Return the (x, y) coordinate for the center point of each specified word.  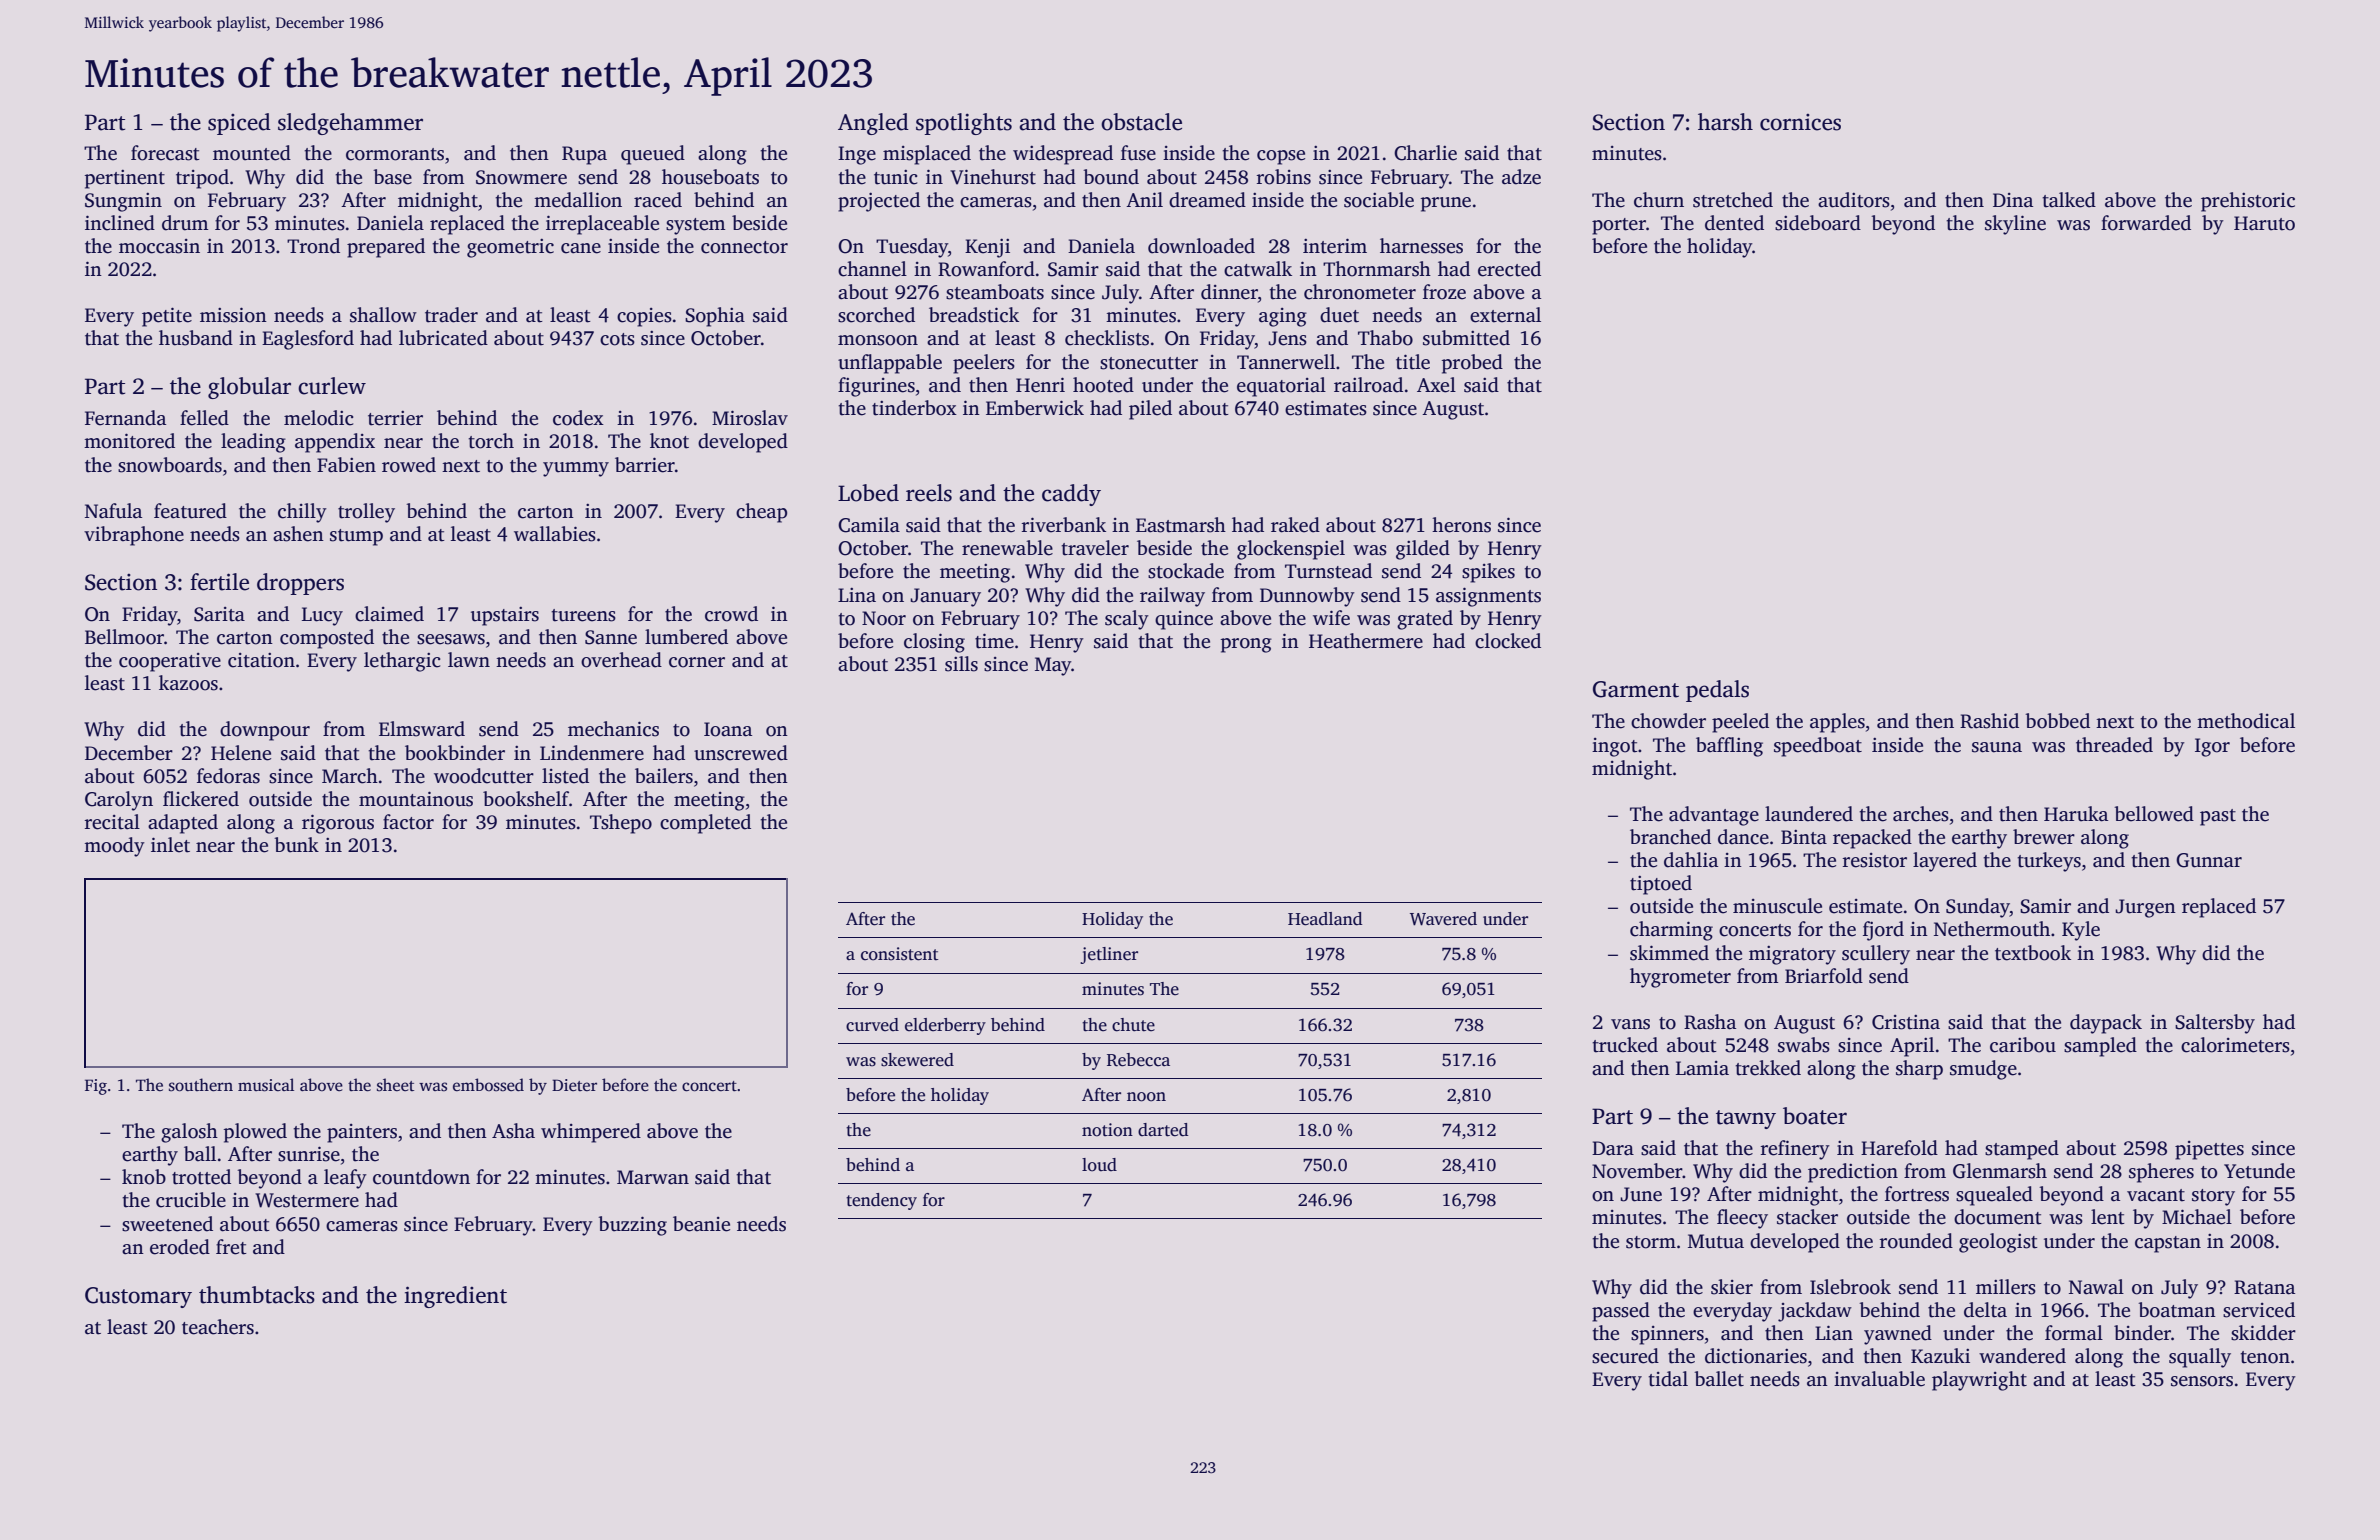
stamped (2022, 1150)
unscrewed (741, 753)
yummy (576, 469)
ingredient (455, 1297)
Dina (2013, 200)
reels (929, 493)
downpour (265, 731)
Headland (1325, 919)
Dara (1613, 1148)
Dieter (574, 1085)
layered (1945, 862)
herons (1461, 525)
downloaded (1201, 246)
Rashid (1989, 721)
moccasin (159, 246)
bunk (296, 845)
